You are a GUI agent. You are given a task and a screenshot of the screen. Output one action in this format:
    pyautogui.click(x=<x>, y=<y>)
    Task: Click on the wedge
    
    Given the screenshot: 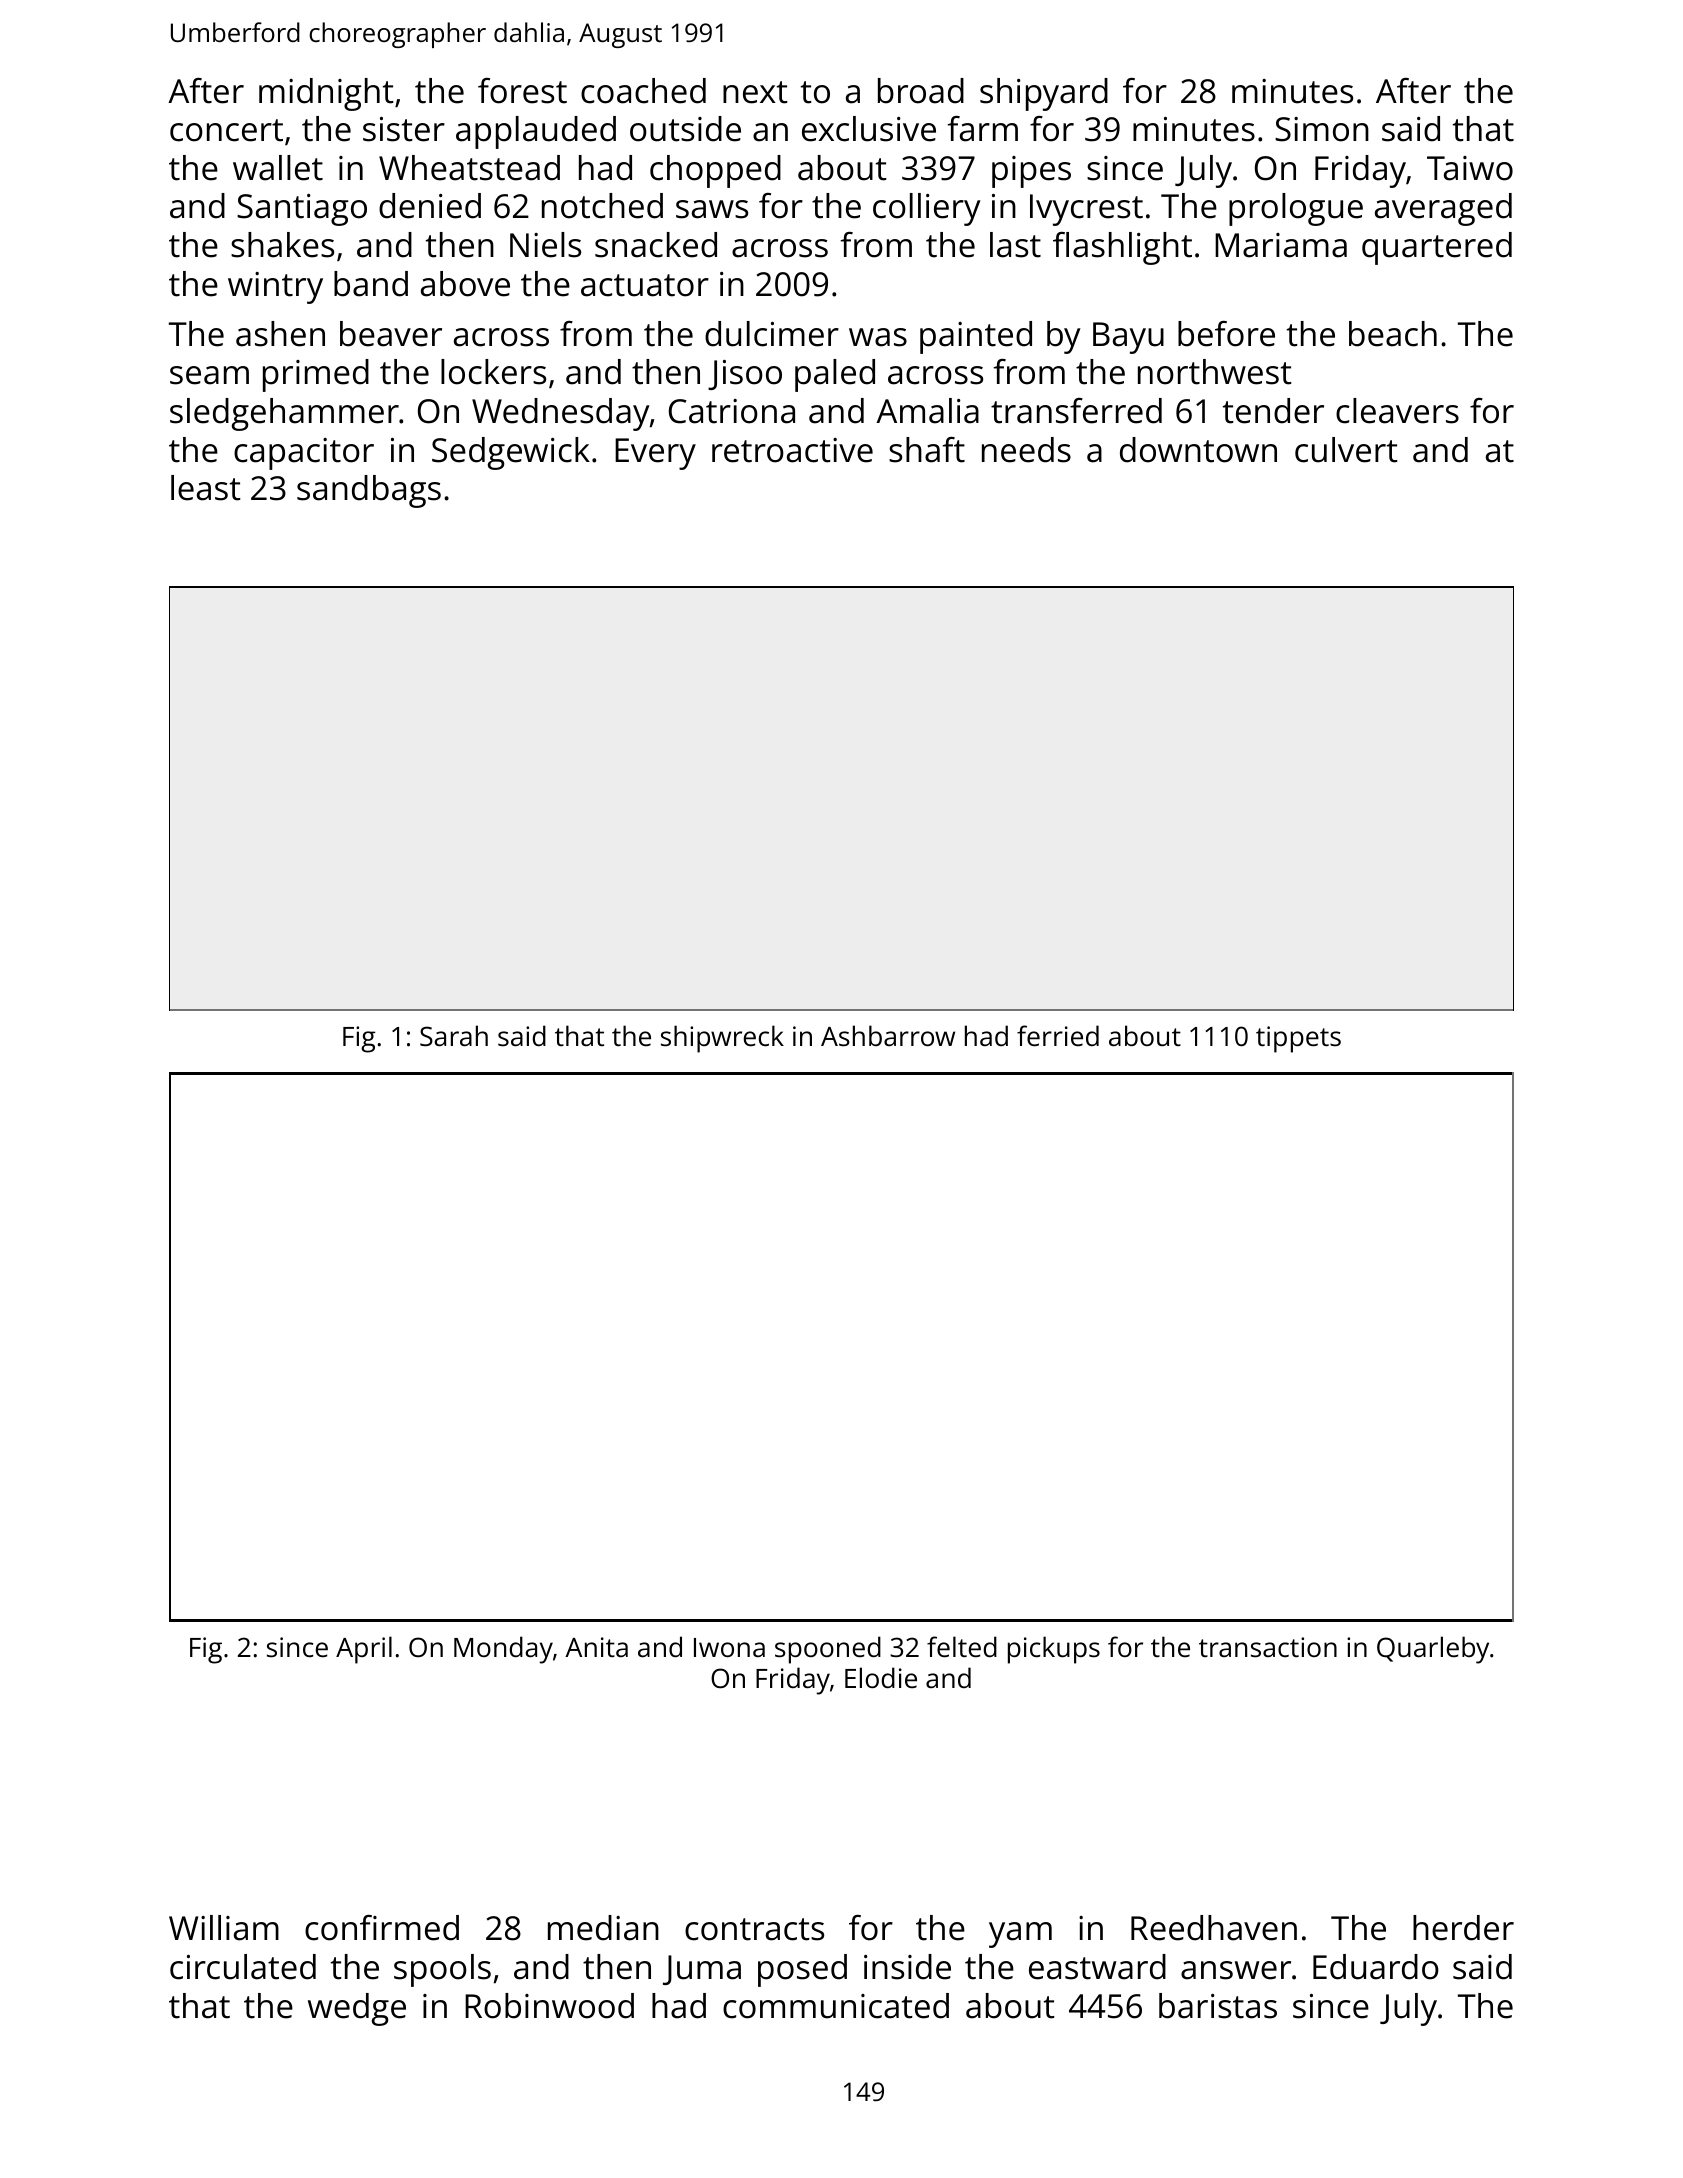 What is the action you would take?
    pyautogui.click(x=357, y=2009)
